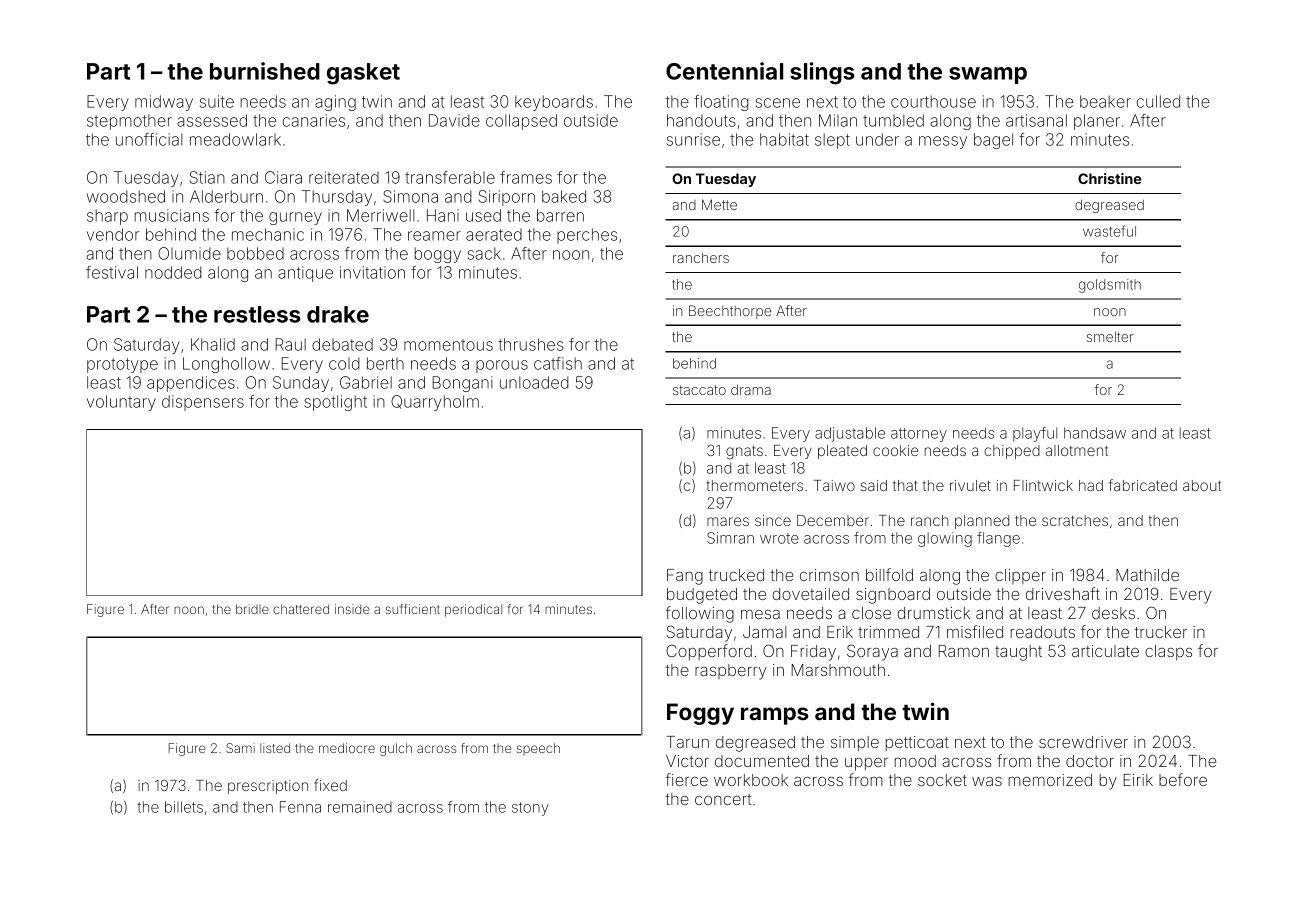 This document has width=1308, height=924. I want to click on glowing, so click(945, 539).
